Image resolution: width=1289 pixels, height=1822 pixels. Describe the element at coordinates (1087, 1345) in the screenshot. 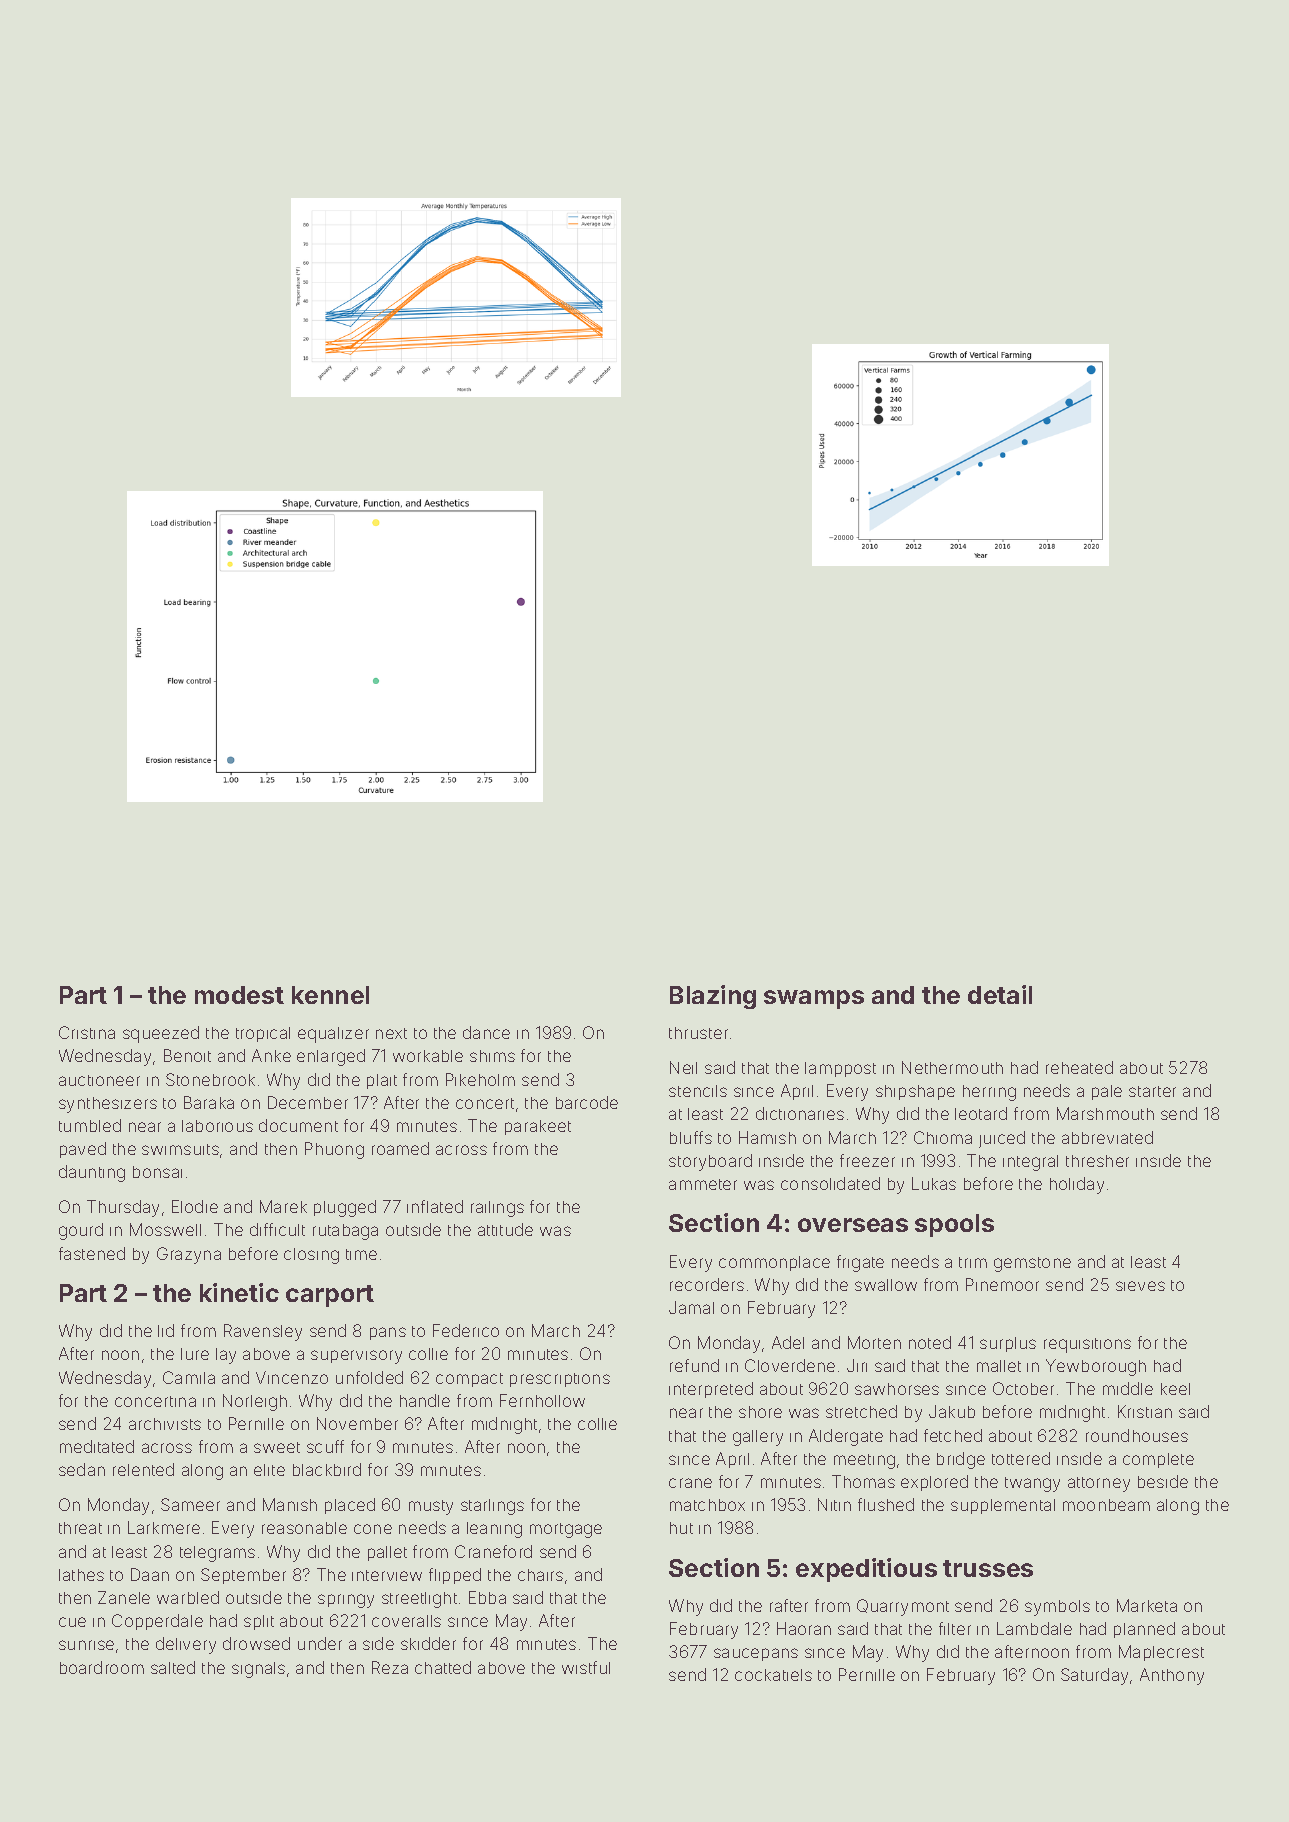

I see `requisitions` at that location.
